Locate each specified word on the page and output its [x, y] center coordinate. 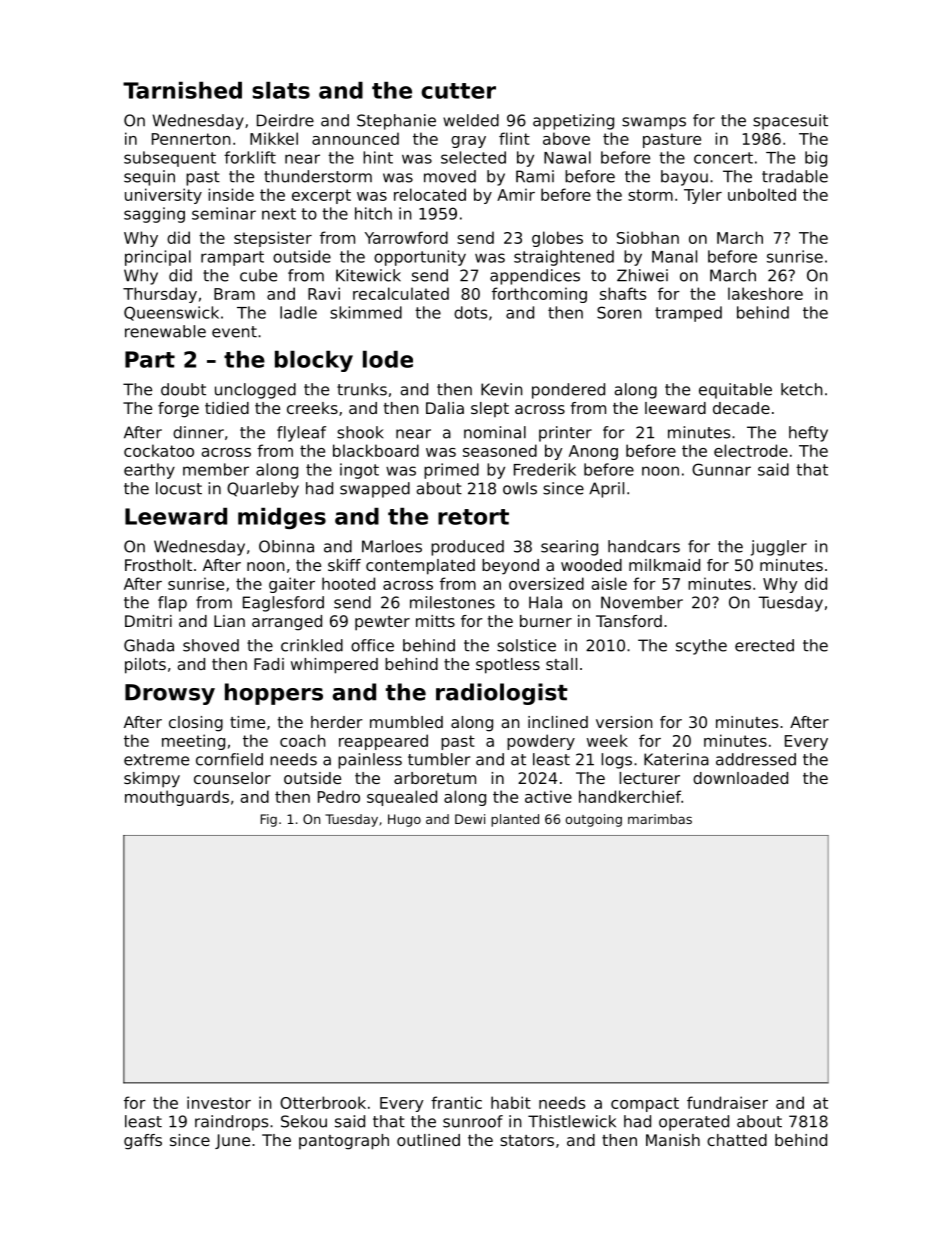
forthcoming [539, 295]
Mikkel [274, 138]
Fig [269, 820]
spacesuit [790, 122]
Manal [674, 256]
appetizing [573, 122]
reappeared [383, 742]
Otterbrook [323, 1102]
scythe [701, 647]
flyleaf [301, 434]
